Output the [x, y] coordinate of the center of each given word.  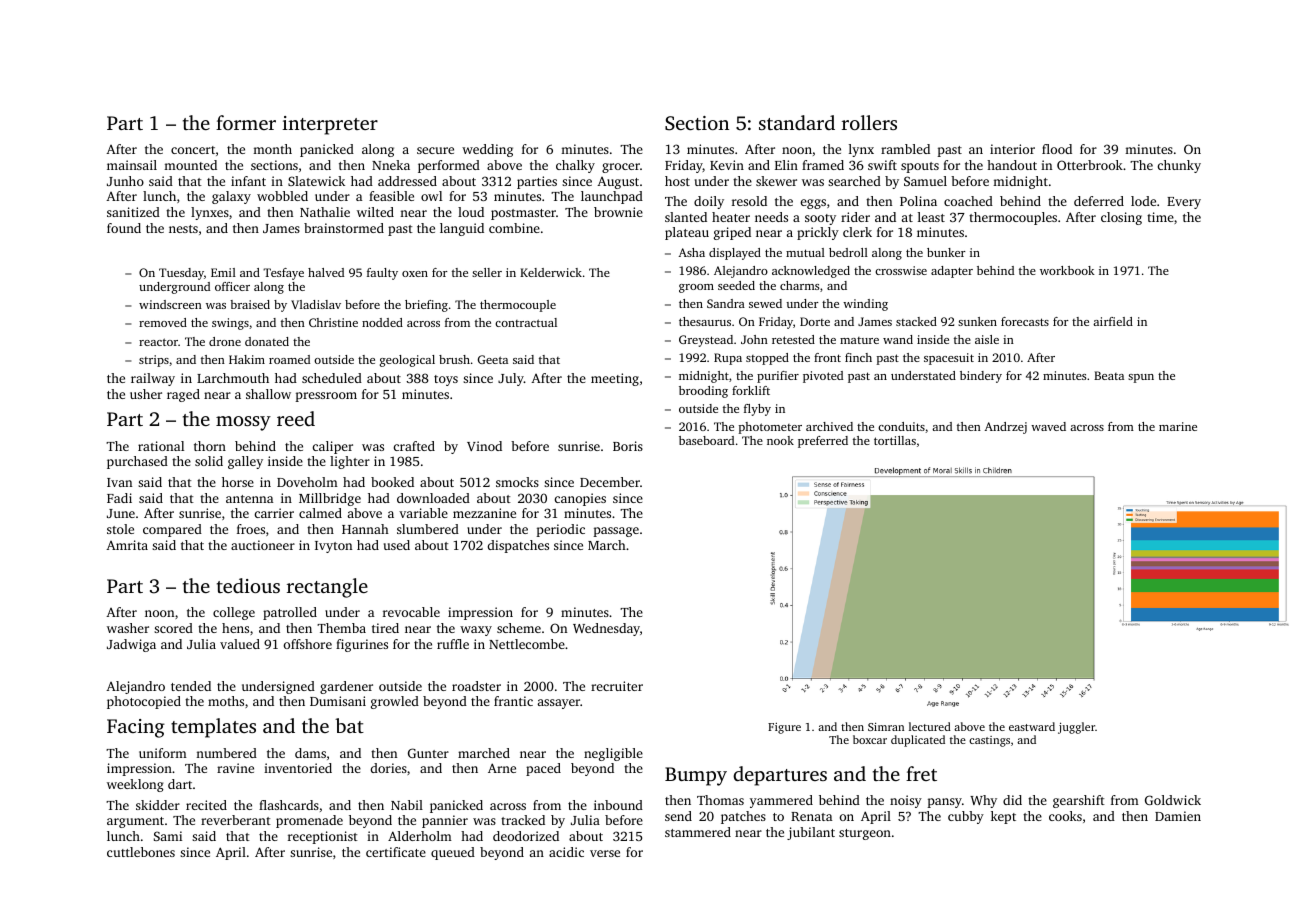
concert [193, 150]
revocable [411, 612]
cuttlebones [141, 852]
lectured [930, 726]
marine [1178, 426]
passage [616, 532]
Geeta [493, 359]
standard [797, 122]
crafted [414, 446]
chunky [1179, 166]
